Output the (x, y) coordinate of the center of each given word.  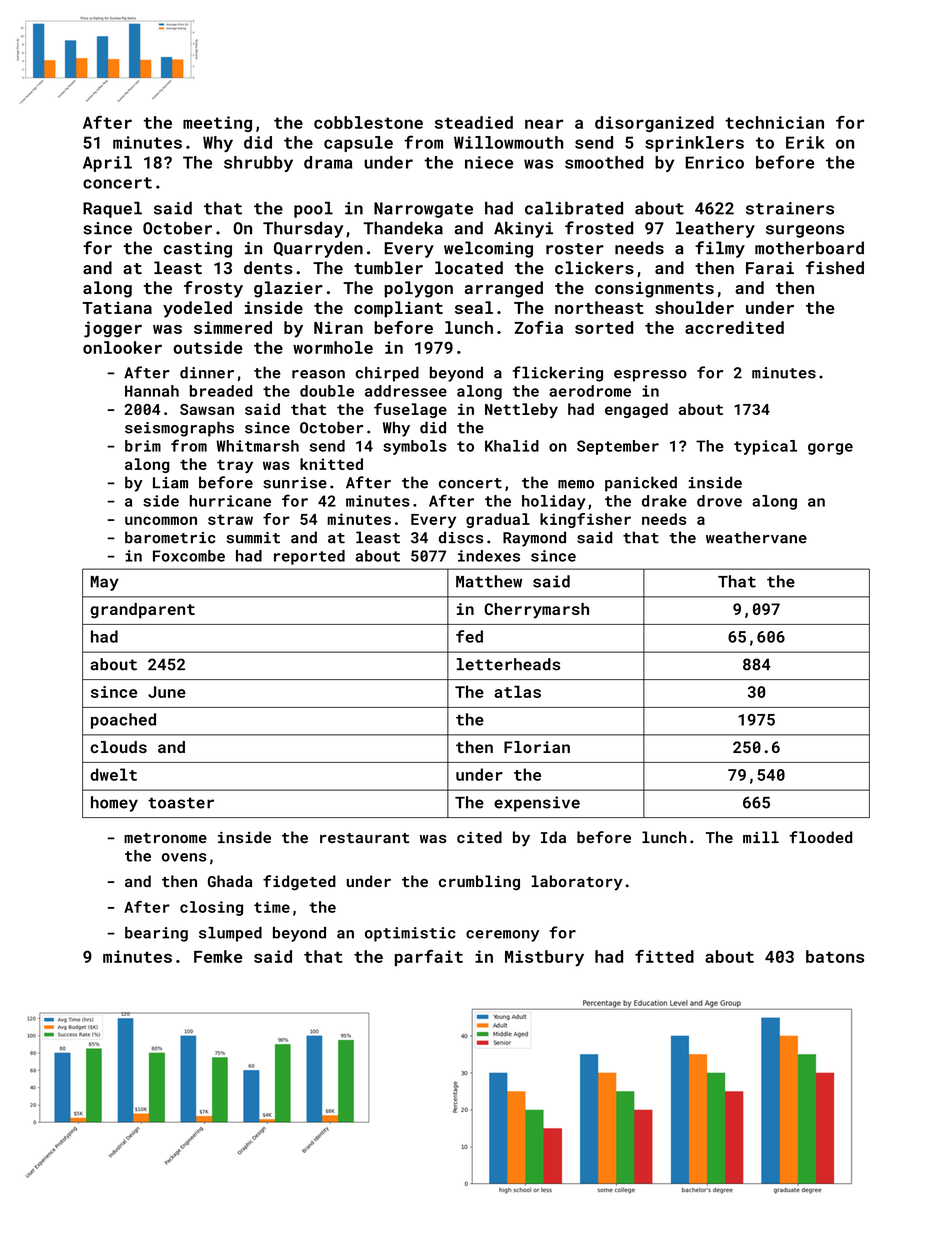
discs (461, 537)
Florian (537, 747)
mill (761, 837)
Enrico (714, 162)
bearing (156, 934)
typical (765, 447)
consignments (654, 289)
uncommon (161, 520)
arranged (504, 289)
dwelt (113, 774)
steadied (474, 122)
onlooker (122, 347)
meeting (217, 124)
